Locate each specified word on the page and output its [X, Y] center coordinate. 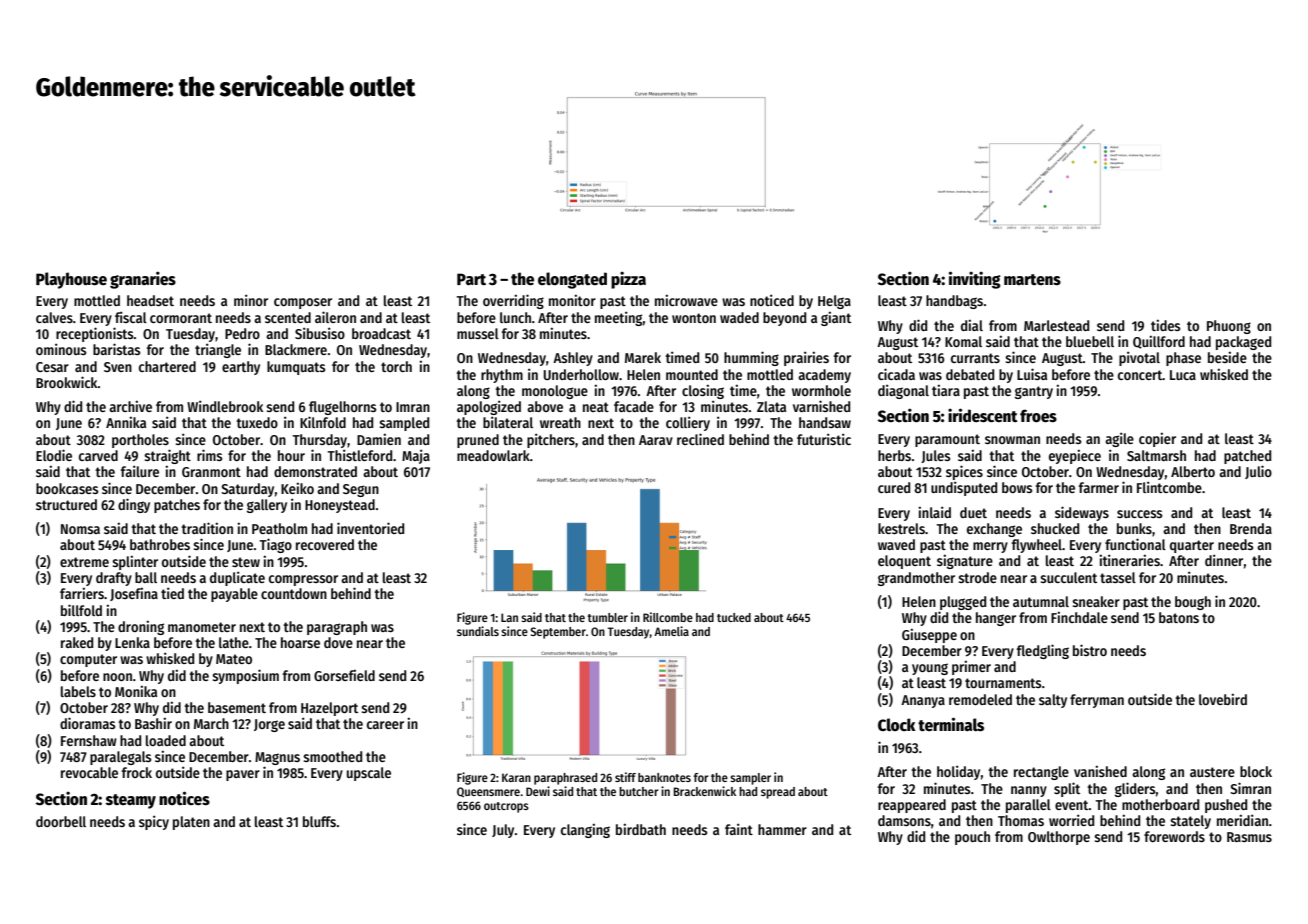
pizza [628, 280]
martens [1032, 279]
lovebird [1223, 699]
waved [896, 544]
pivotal [1139, 358]
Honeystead [340, 506]
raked [77, 642]
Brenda [1251, 528]
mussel [478, 333]
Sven [118, 367]
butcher [639, 791]
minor [251, 300]
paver [243, 775]
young [930, 669]
